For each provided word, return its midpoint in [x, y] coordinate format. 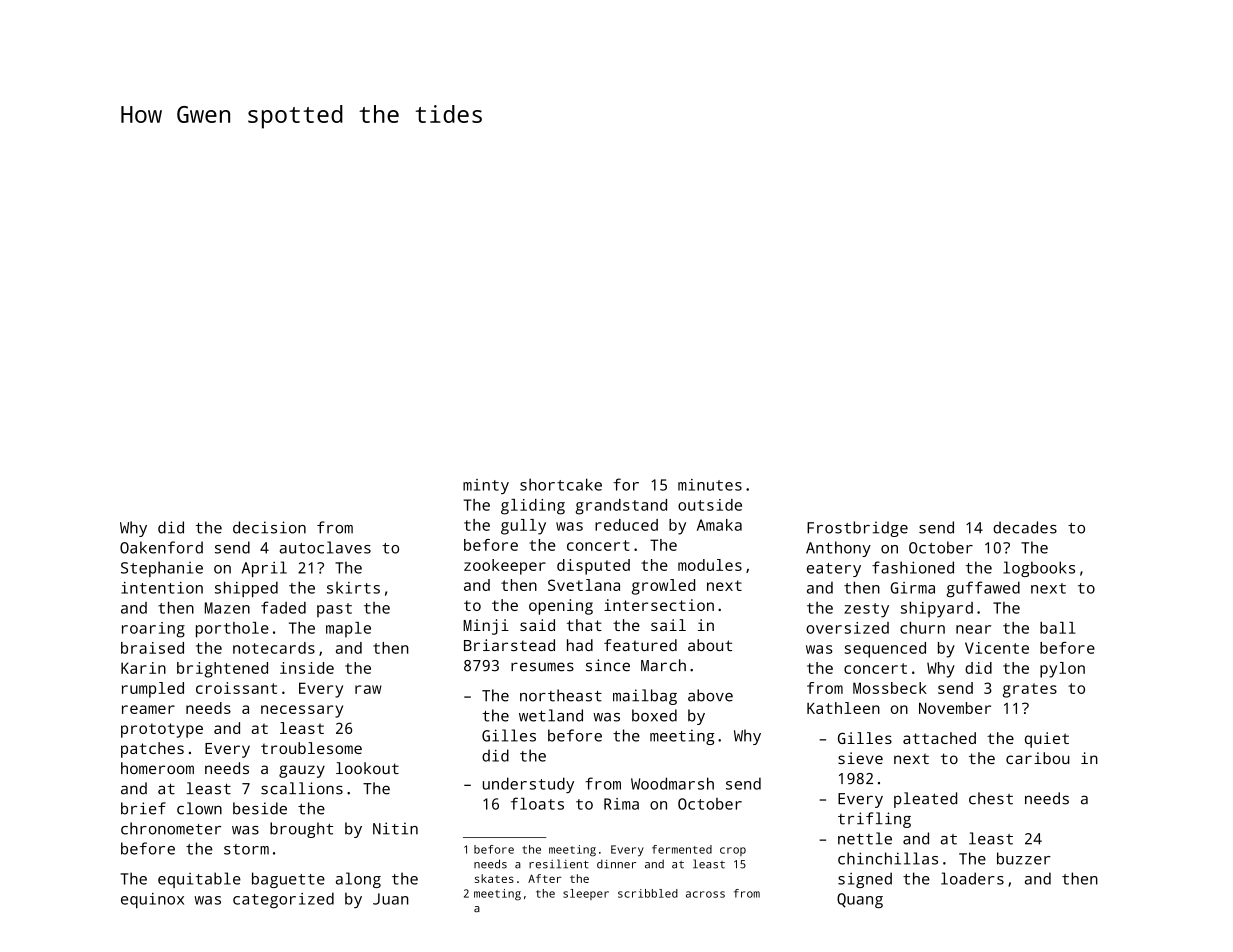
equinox [152, 900]
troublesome [311, 748]
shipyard [937, 609]
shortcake [561, 484]
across [705, 894]
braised [152, 648]
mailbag [645, 697]
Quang [860, 900]
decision [269, 527]
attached [939, 738]
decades [1025, 527]
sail [668, 625]
